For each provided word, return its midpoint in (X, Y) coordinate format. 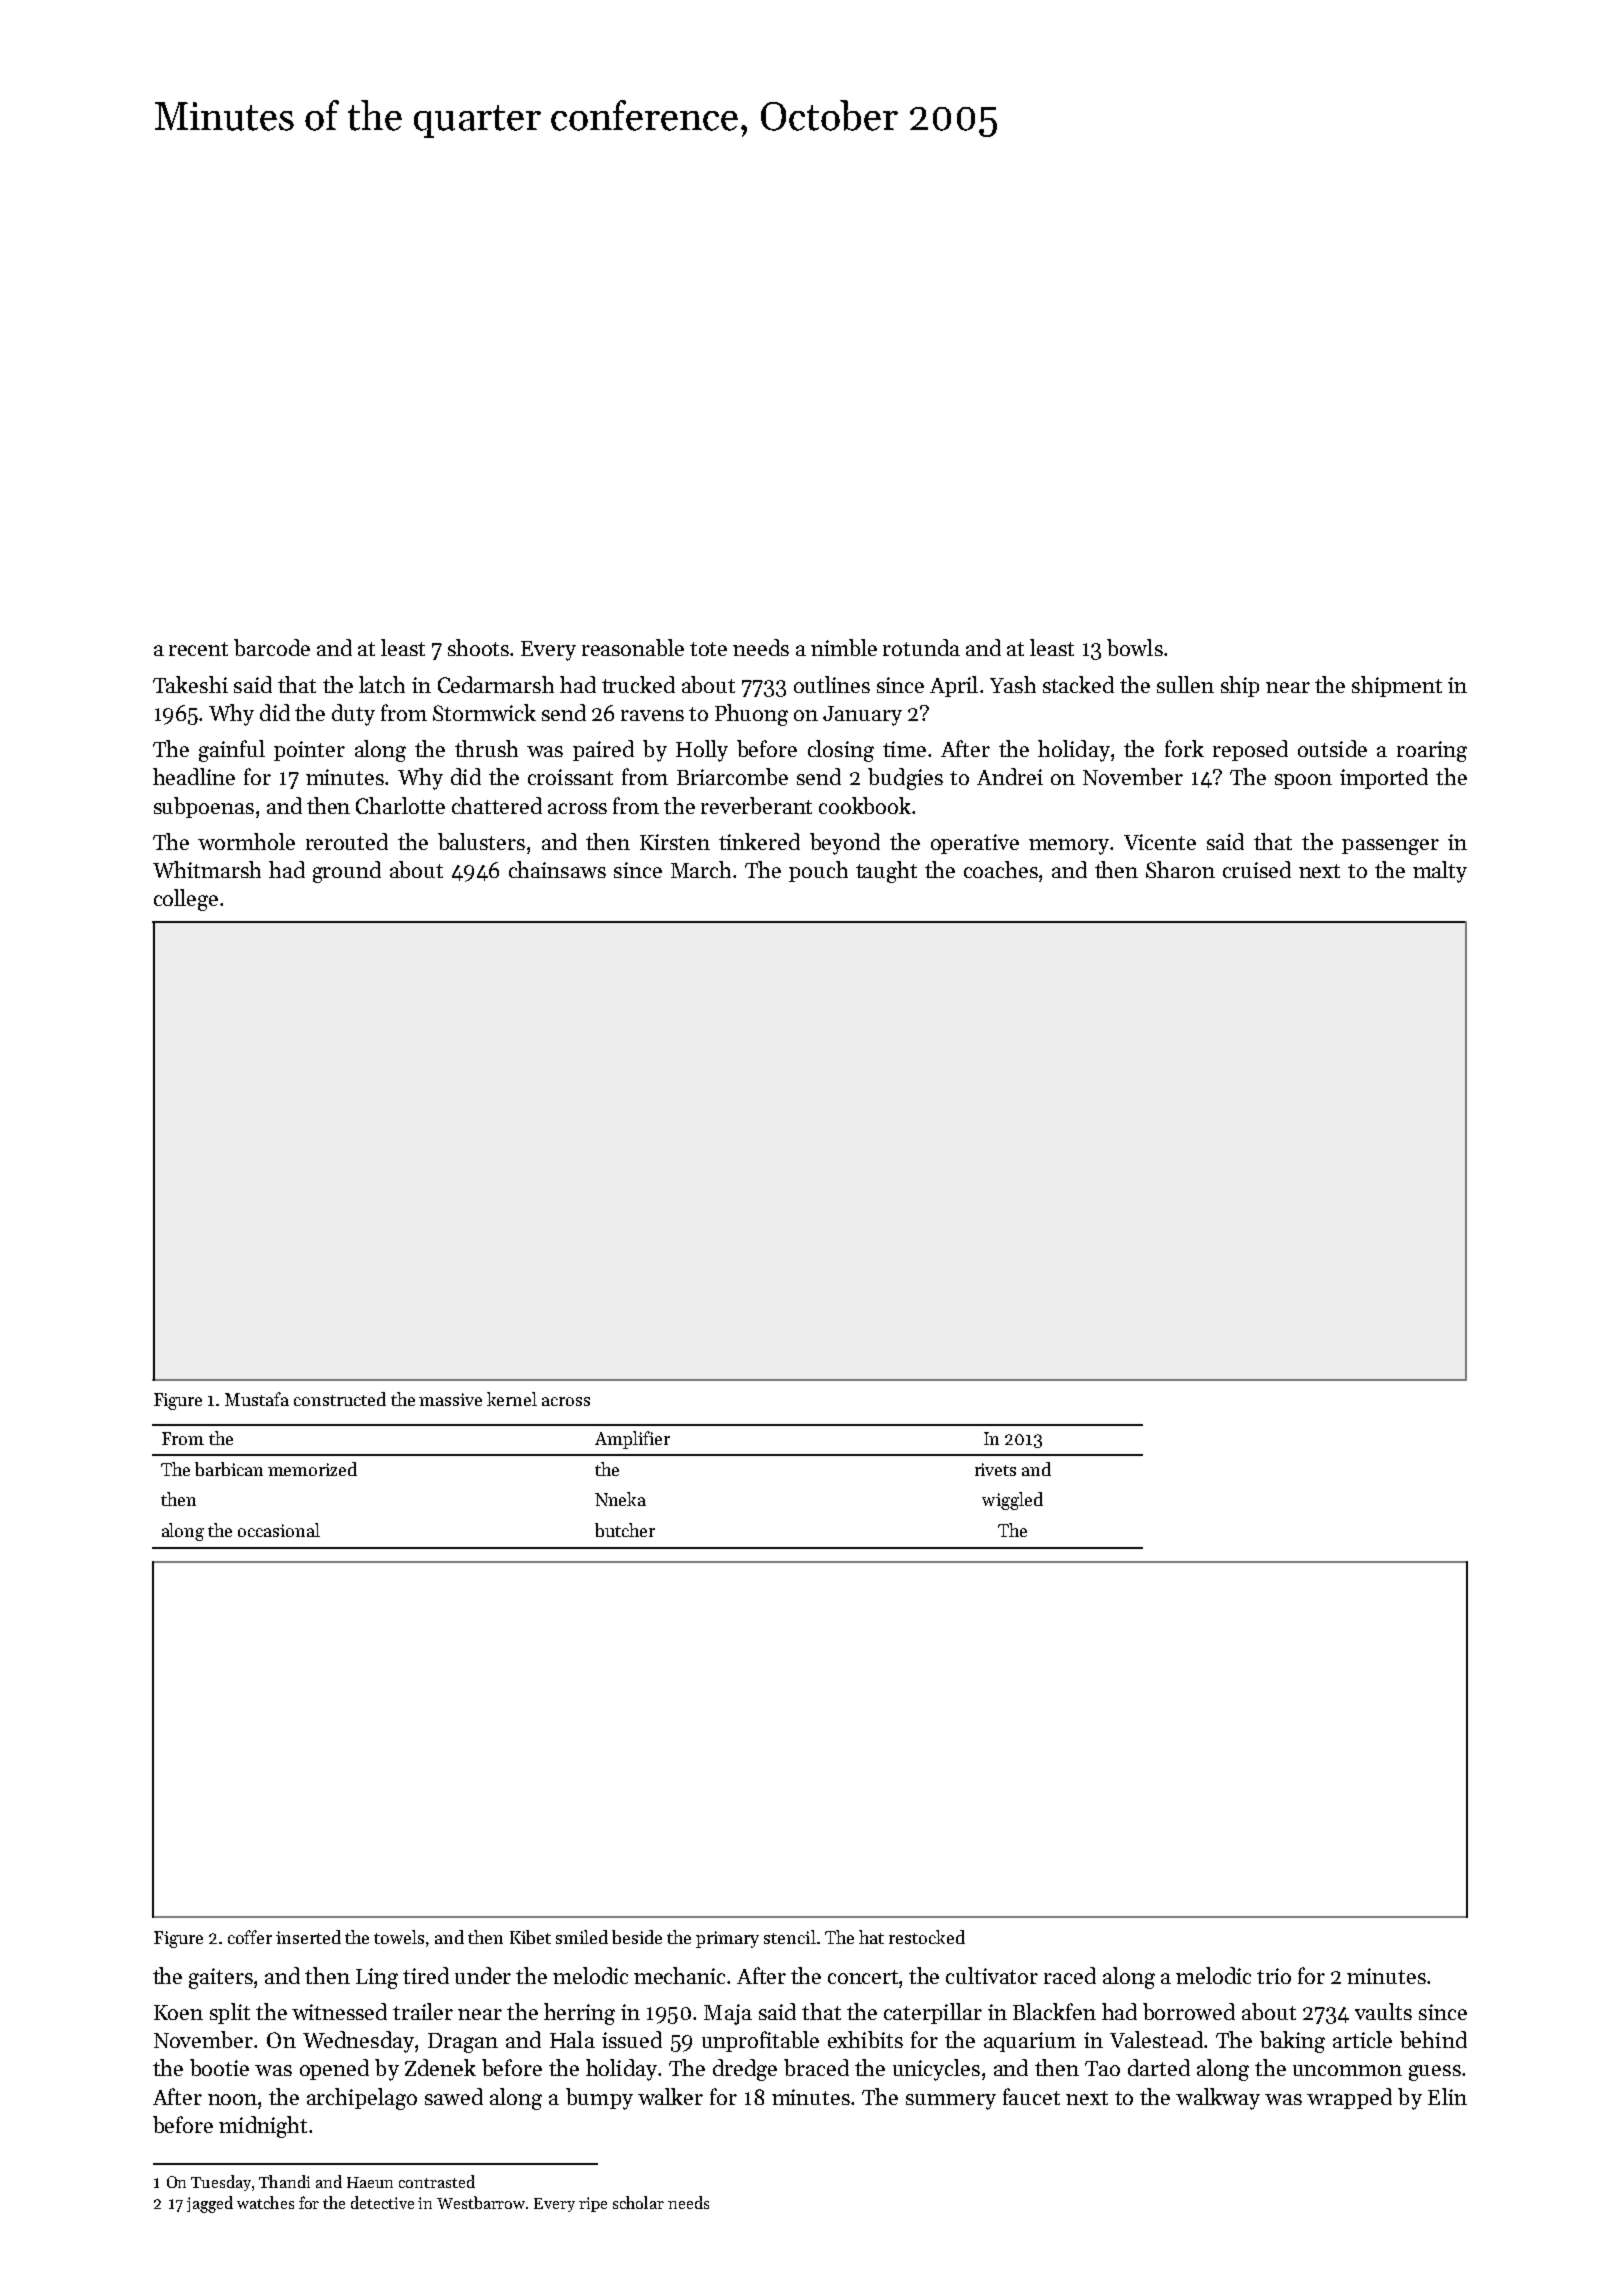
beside (637, 1937)
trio (1274, 1976)
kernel (512, 1399)
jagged (210, 2204)
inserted (308, 1937)
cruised (1257, 869)
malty (1440, 872)
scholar (638, 2202)
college (186, 900)
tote (708, 649)
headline (194, 776)
